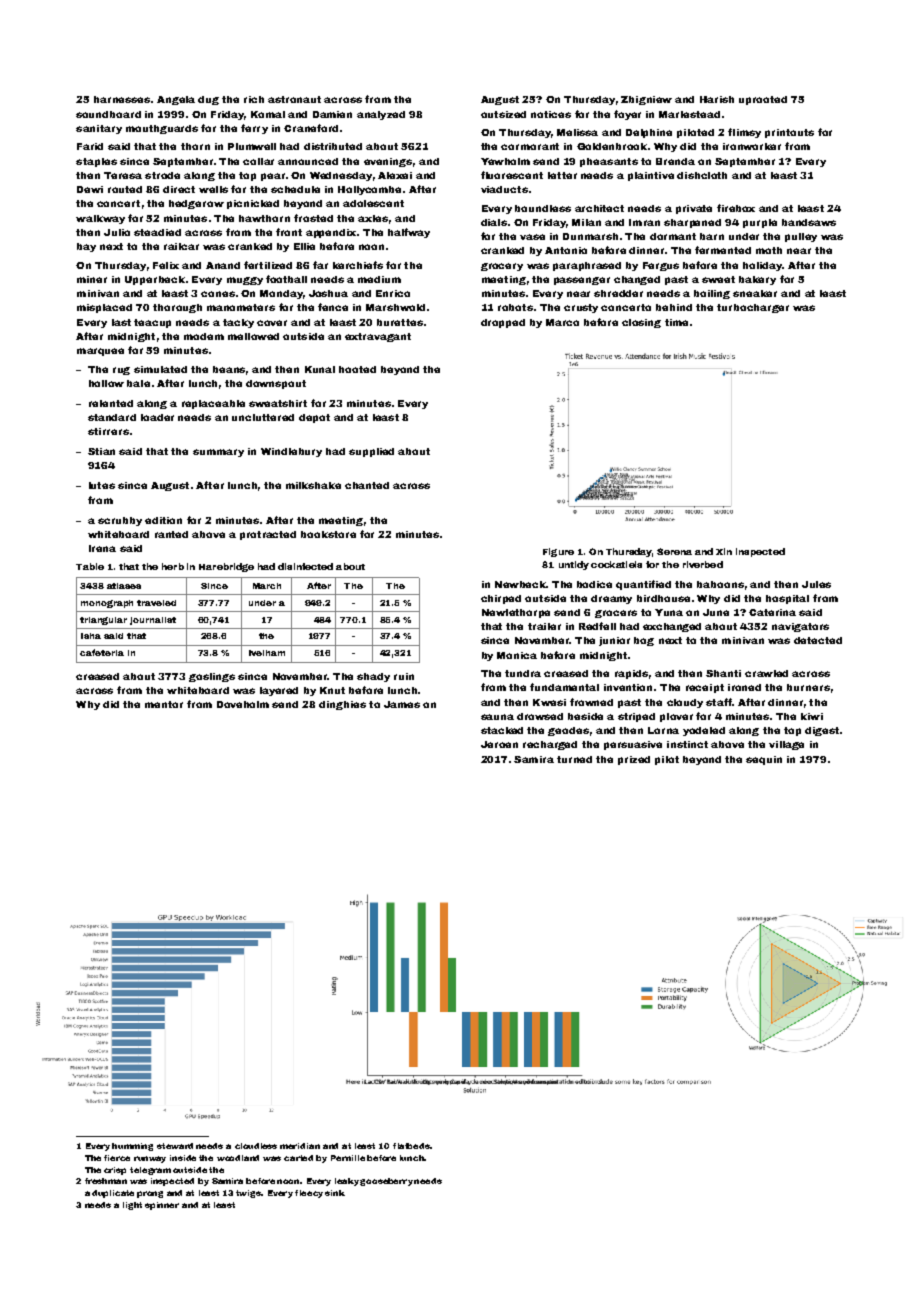  Describe the element at coordinates (96, 162) in the screenshot. I see `staples` at that location.
